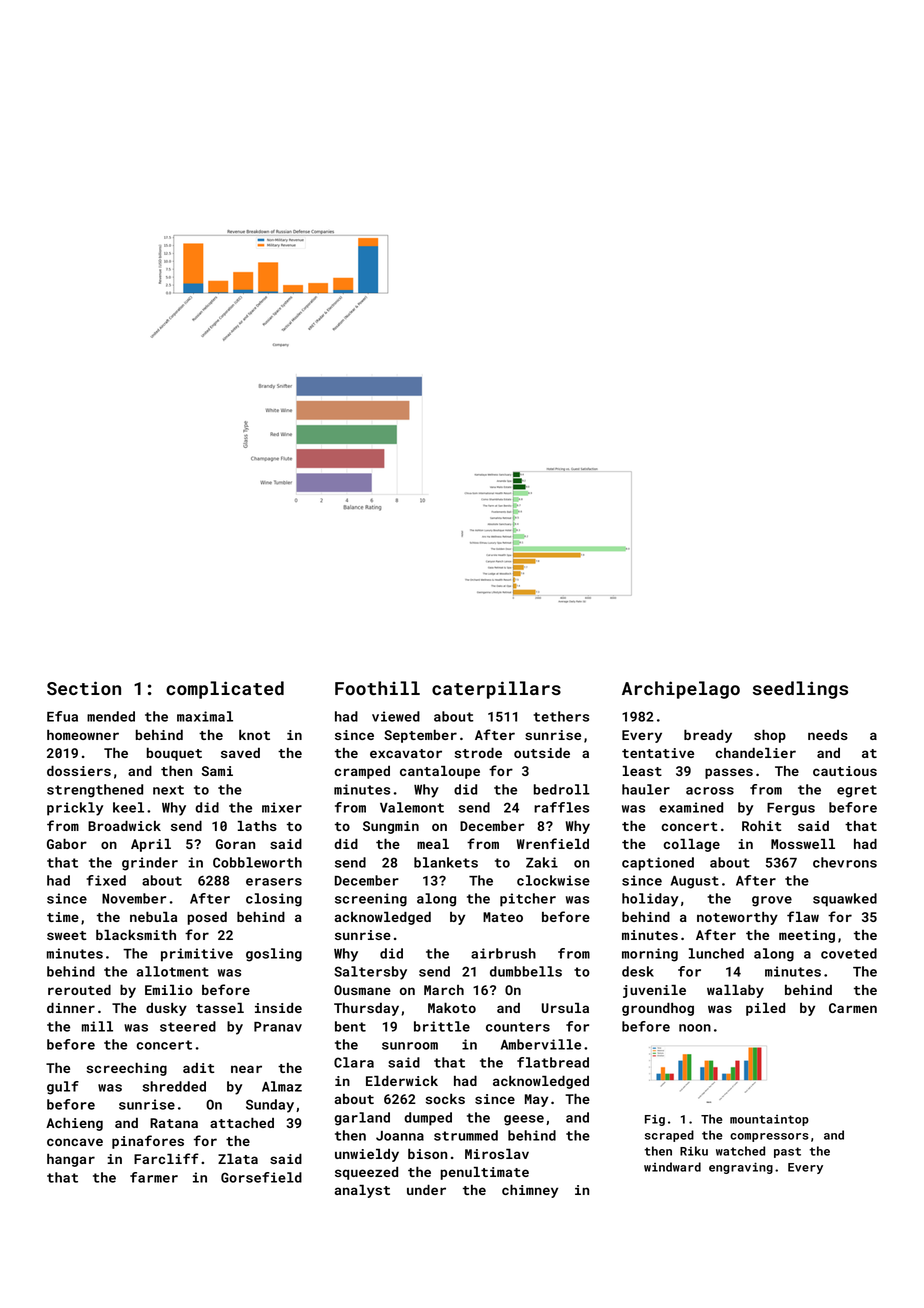  I want to click on gulf, so click(63, 1088).
